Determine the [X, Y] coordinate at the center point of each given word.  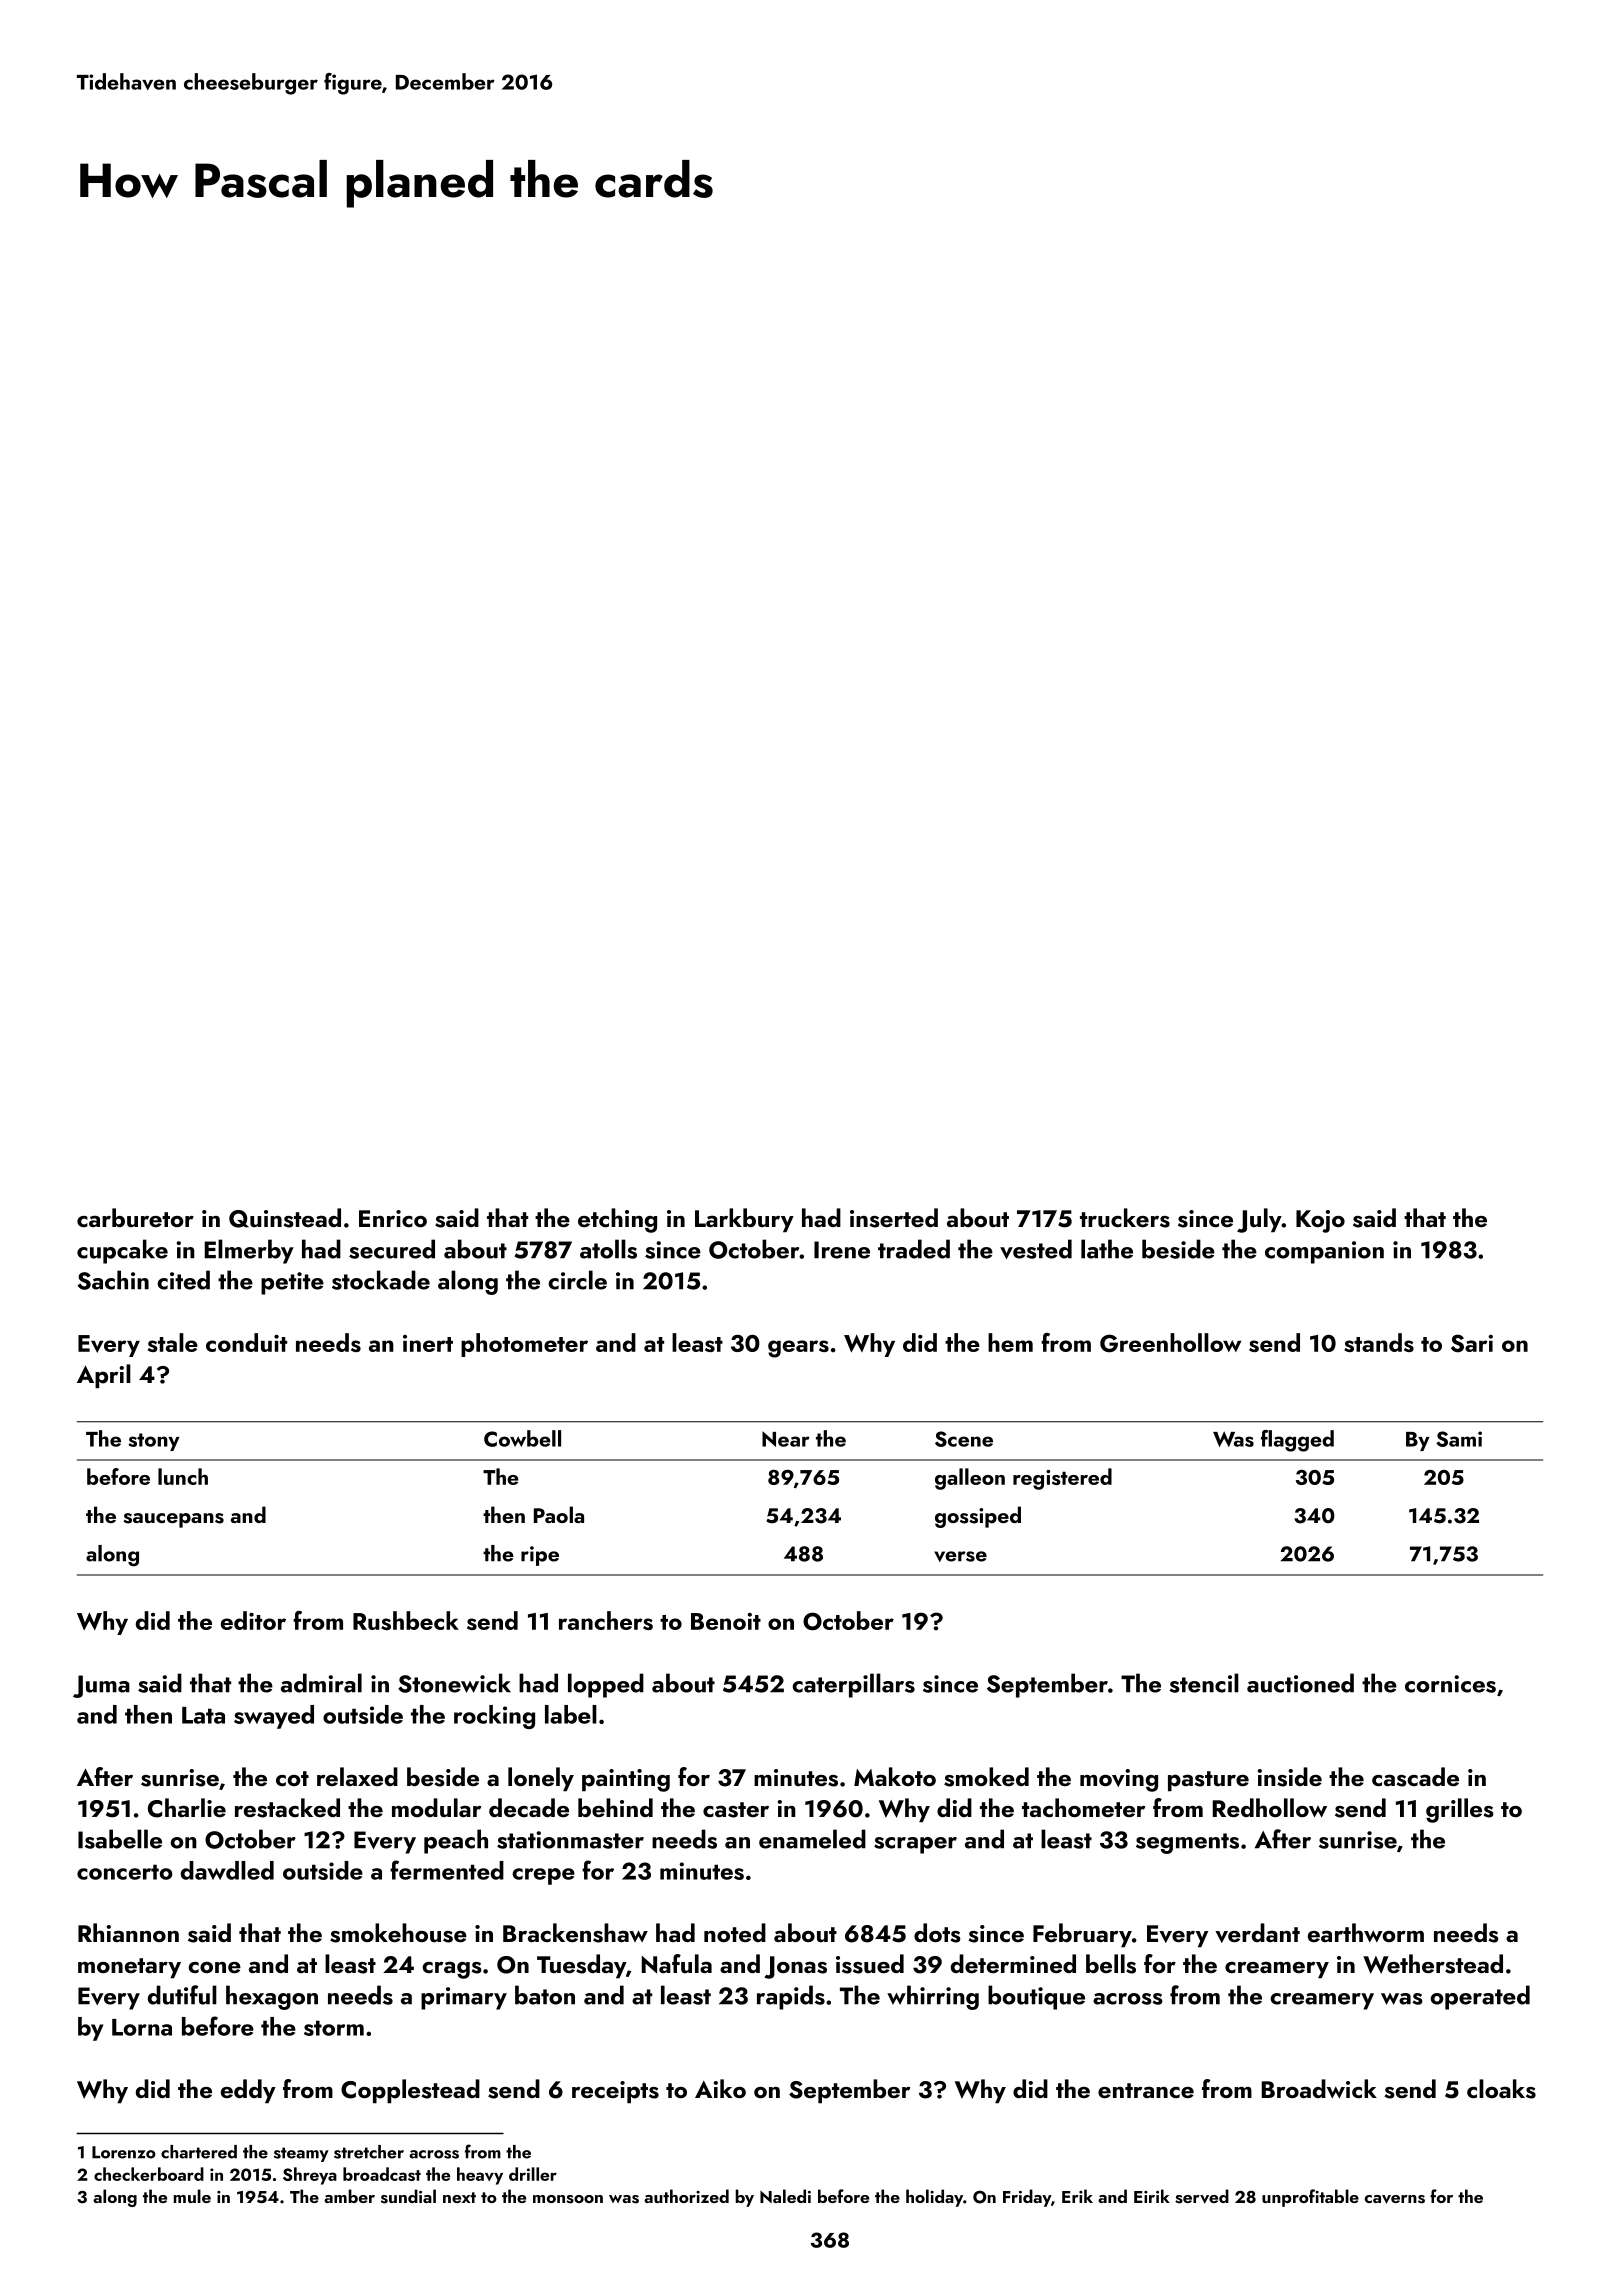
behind [615, 1807]
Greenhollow [1170, 1343]
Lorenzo [124, 2152]
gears [798, 1349]
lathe [1107, 1249]
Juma [101, 1686]
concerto [125, 1872]
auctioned [1300, 1683]
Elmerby [249, 1251]
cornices [1450, 1684]
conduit [246, 1342]
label [571, 1714]
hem [1010, 1342]
